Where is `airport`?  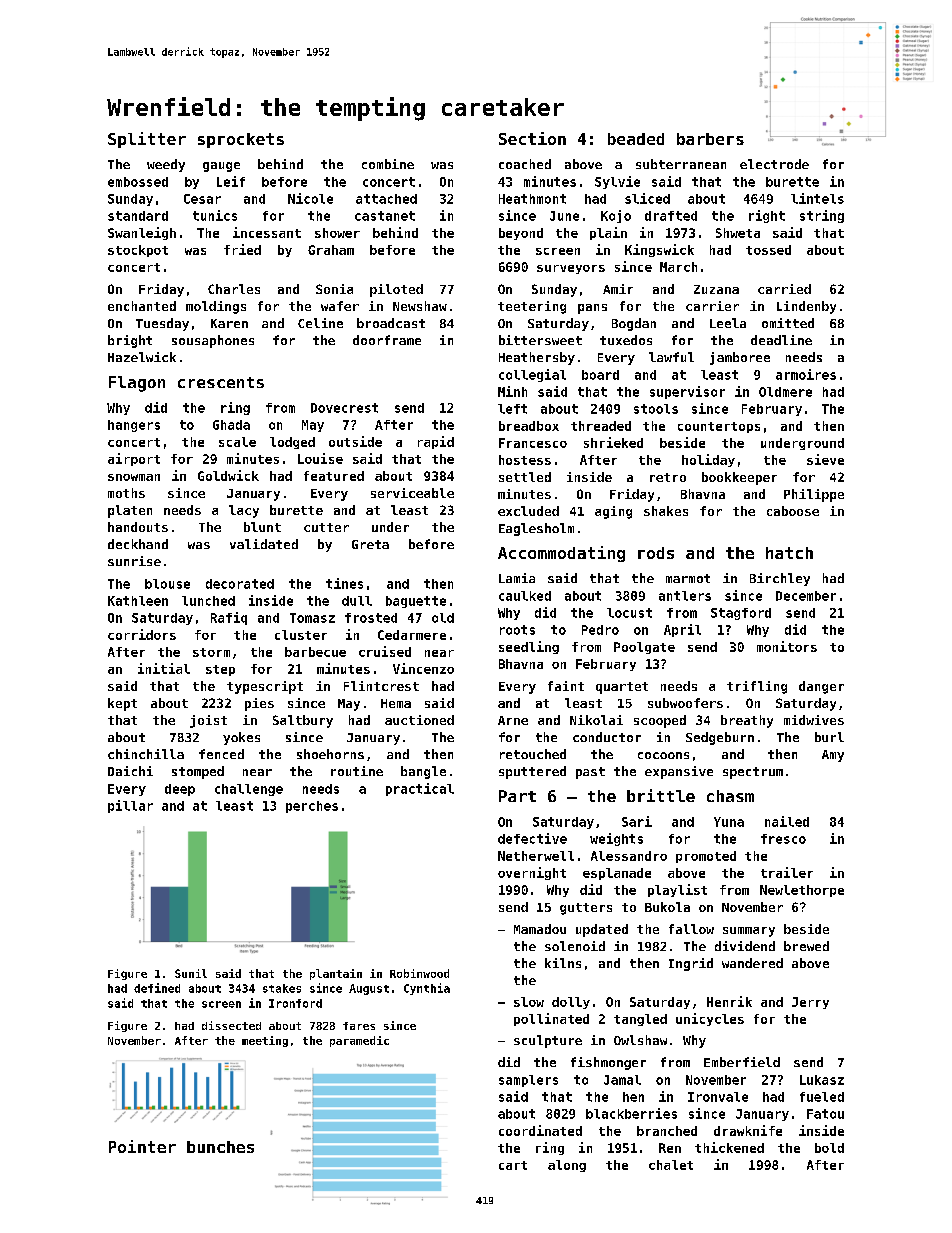
airport is located at coordinates (134, 459).
